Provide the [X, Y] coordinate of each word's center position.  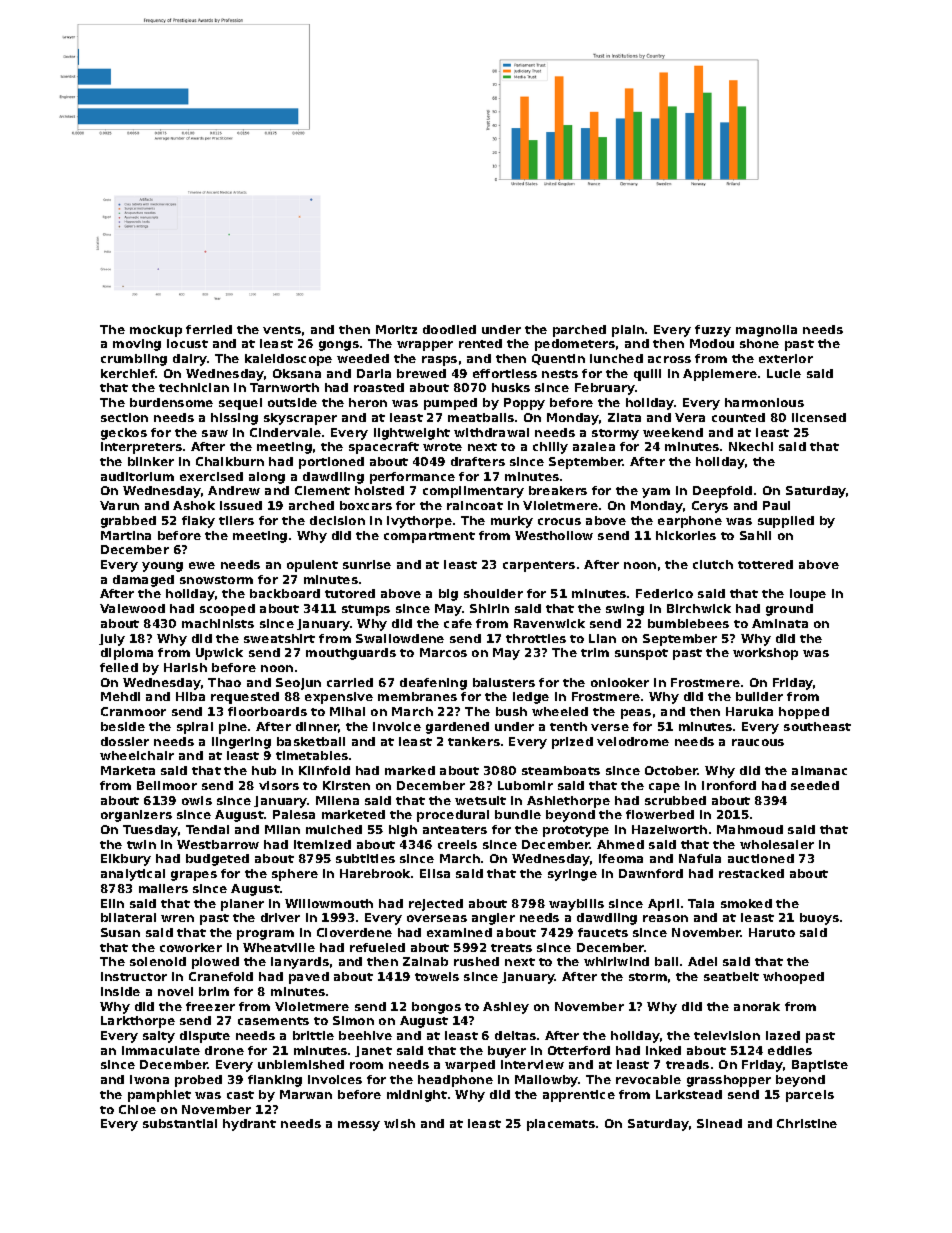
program [265, 935]
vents [282, 330]
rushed [476, 961]
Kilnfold [324, 770]
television [727, 1035]
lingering [241, 743]
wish [399, 1123]
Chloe [137, 1109]
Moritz [396, 329]
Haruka [749, 711]
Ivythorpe [419, 522]
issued [241, 505]
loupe [808, 595]
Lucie [784, 373]
